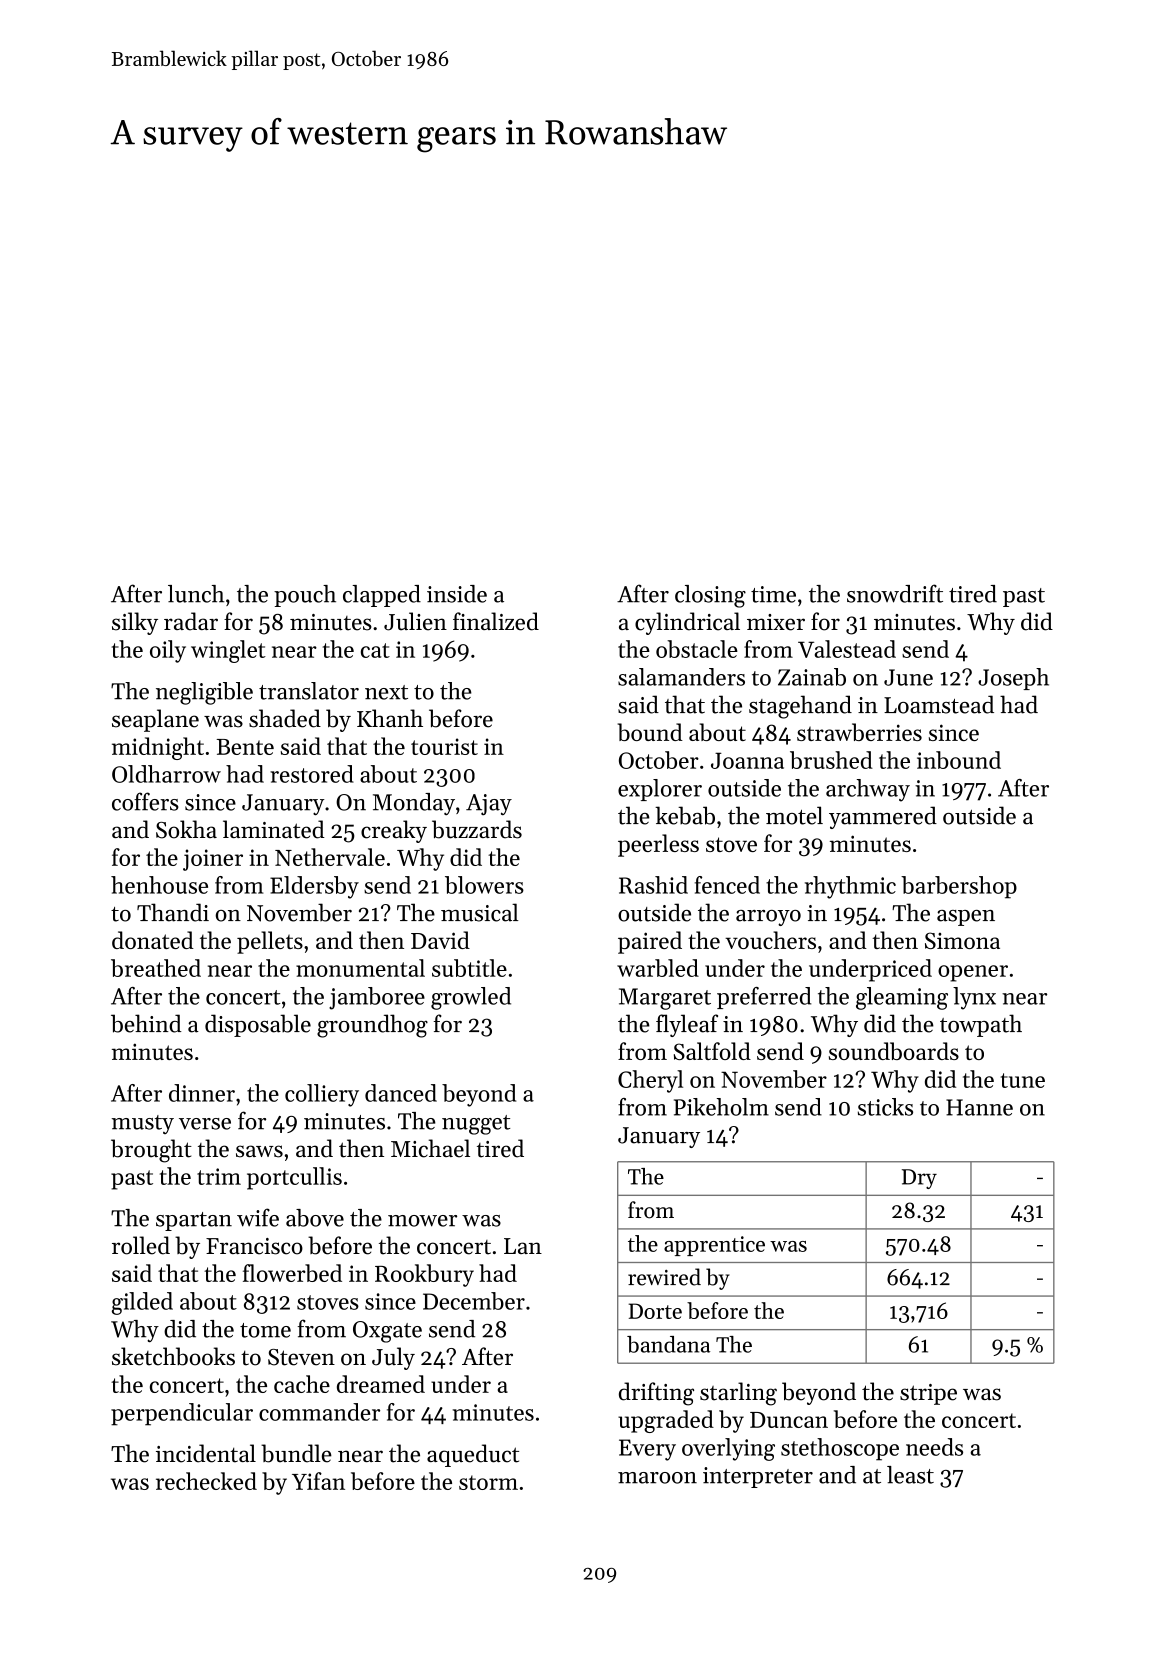 This screenshot has width=1165, height=1654. I want to click on needs, so click(934, 1447).
